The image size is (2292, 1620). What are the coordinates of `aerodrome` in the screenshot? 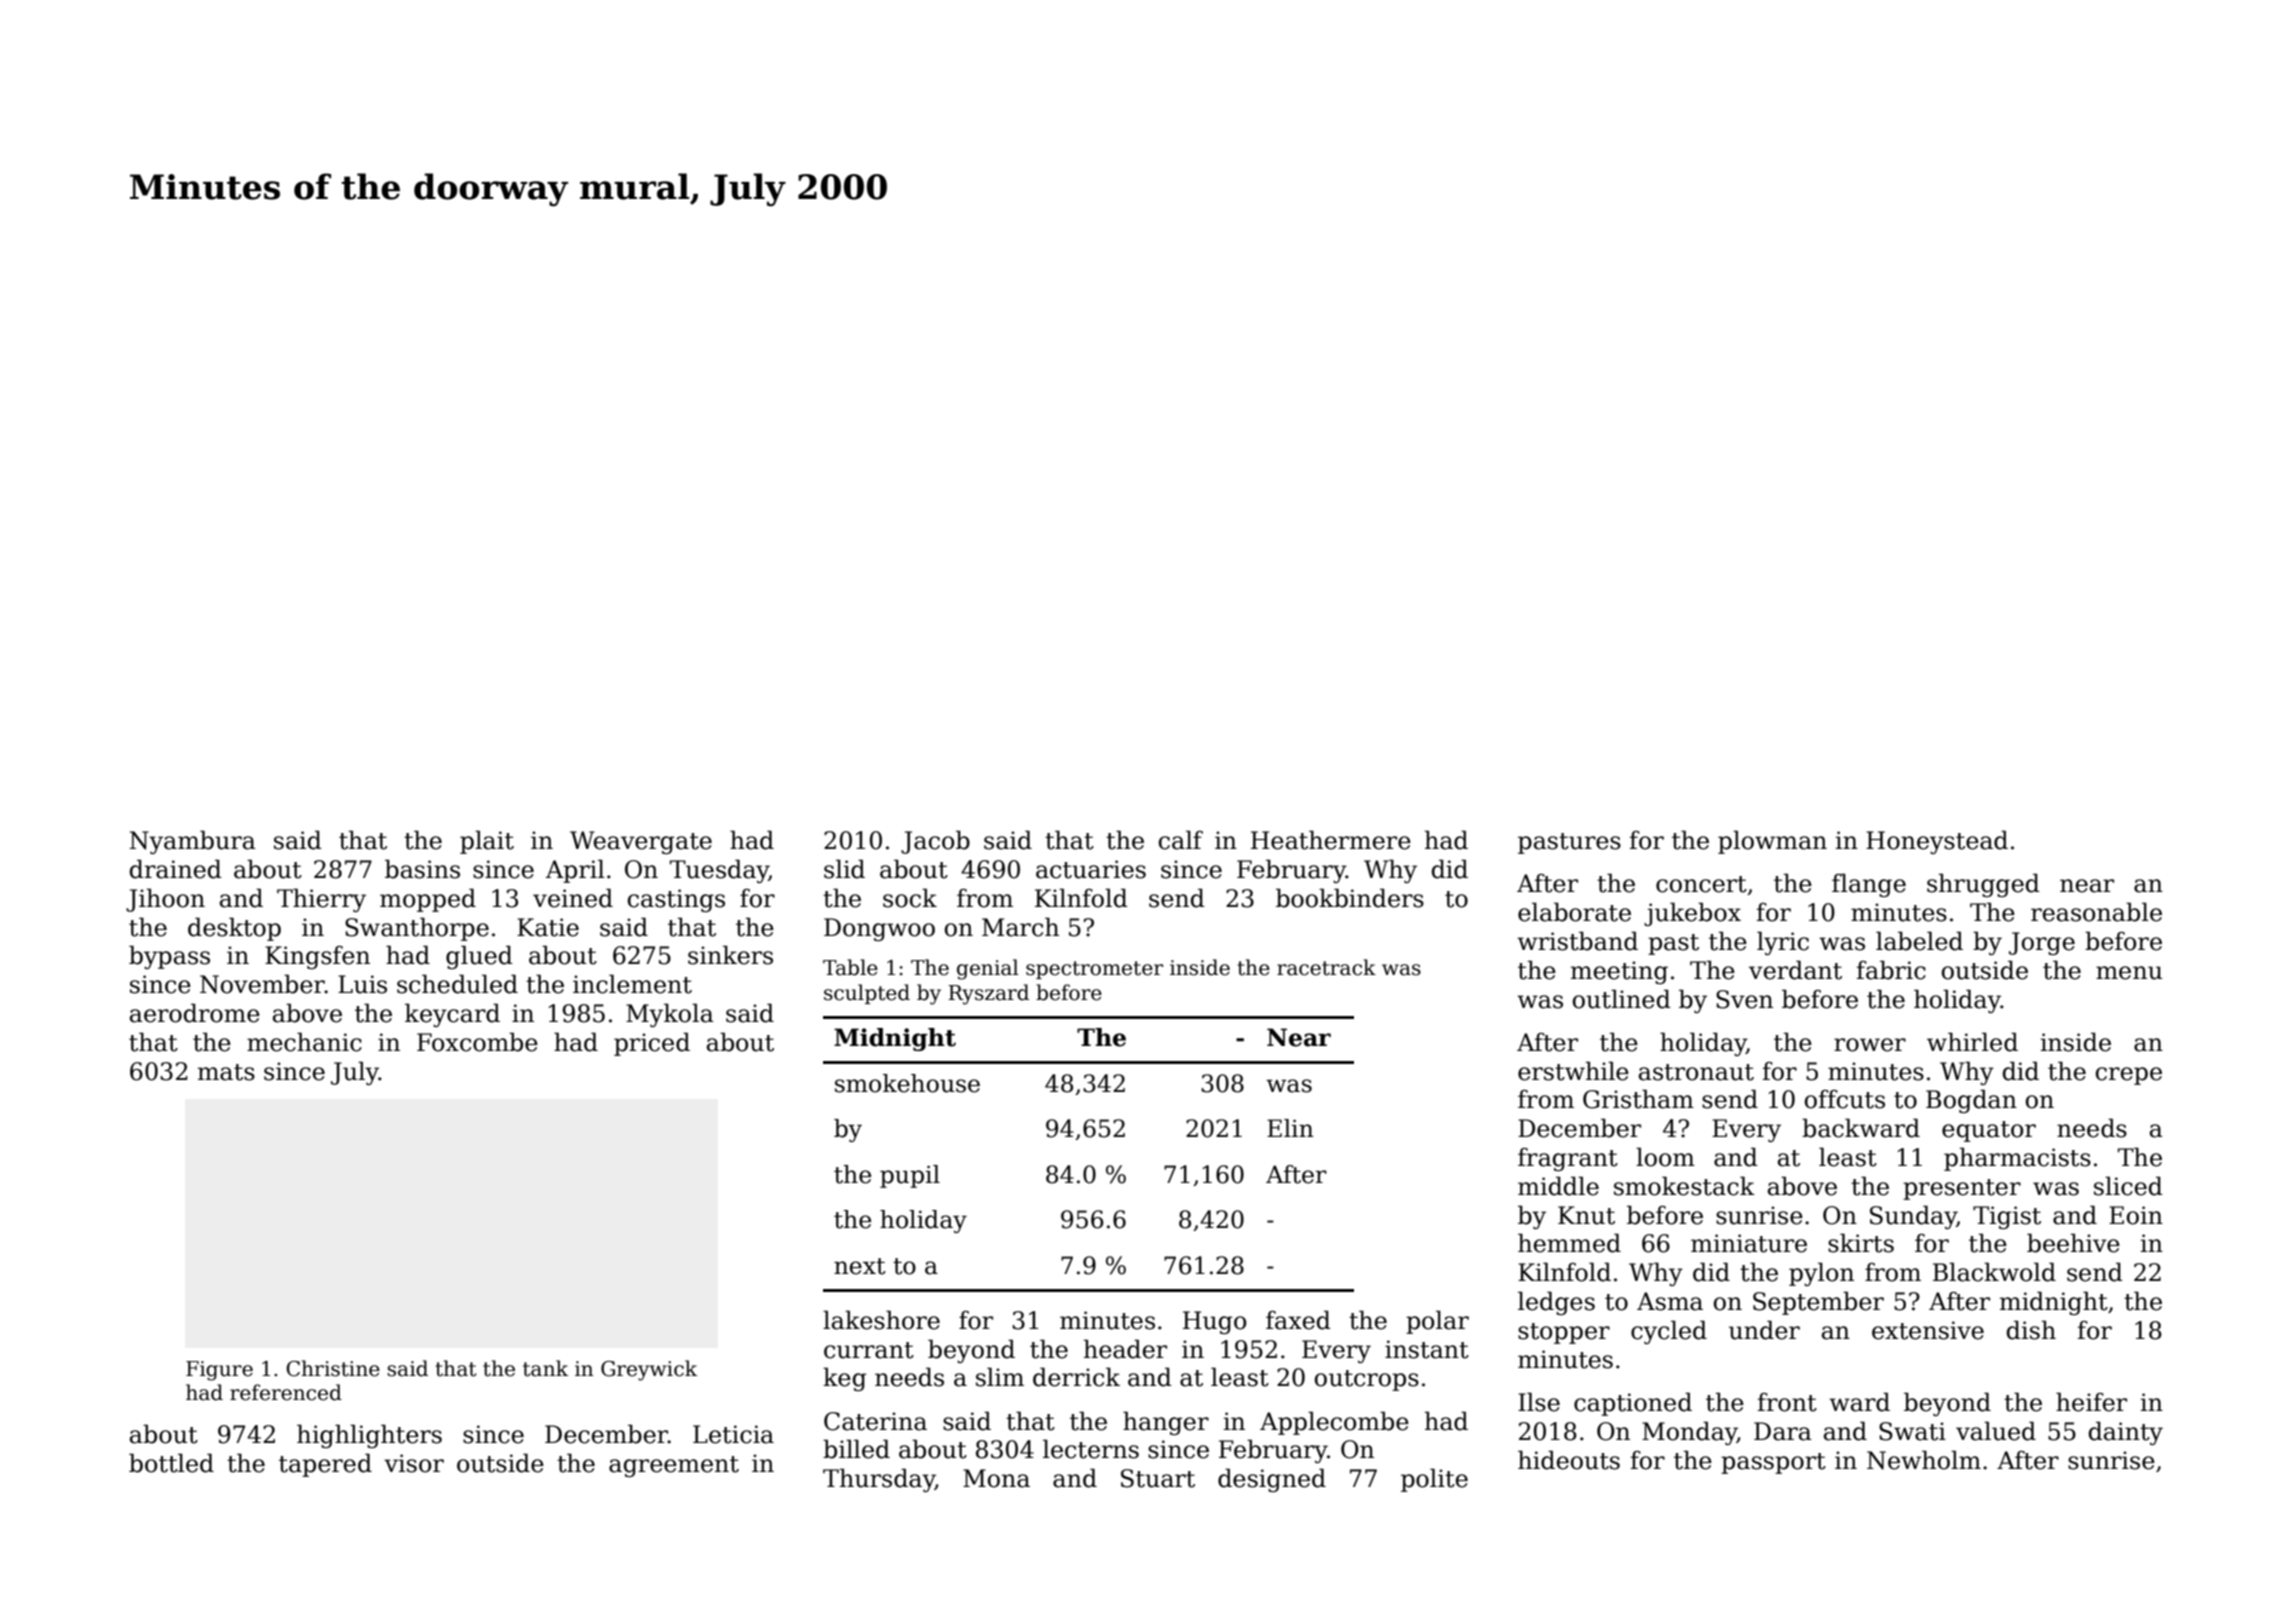 It's located at (195, 1013).
